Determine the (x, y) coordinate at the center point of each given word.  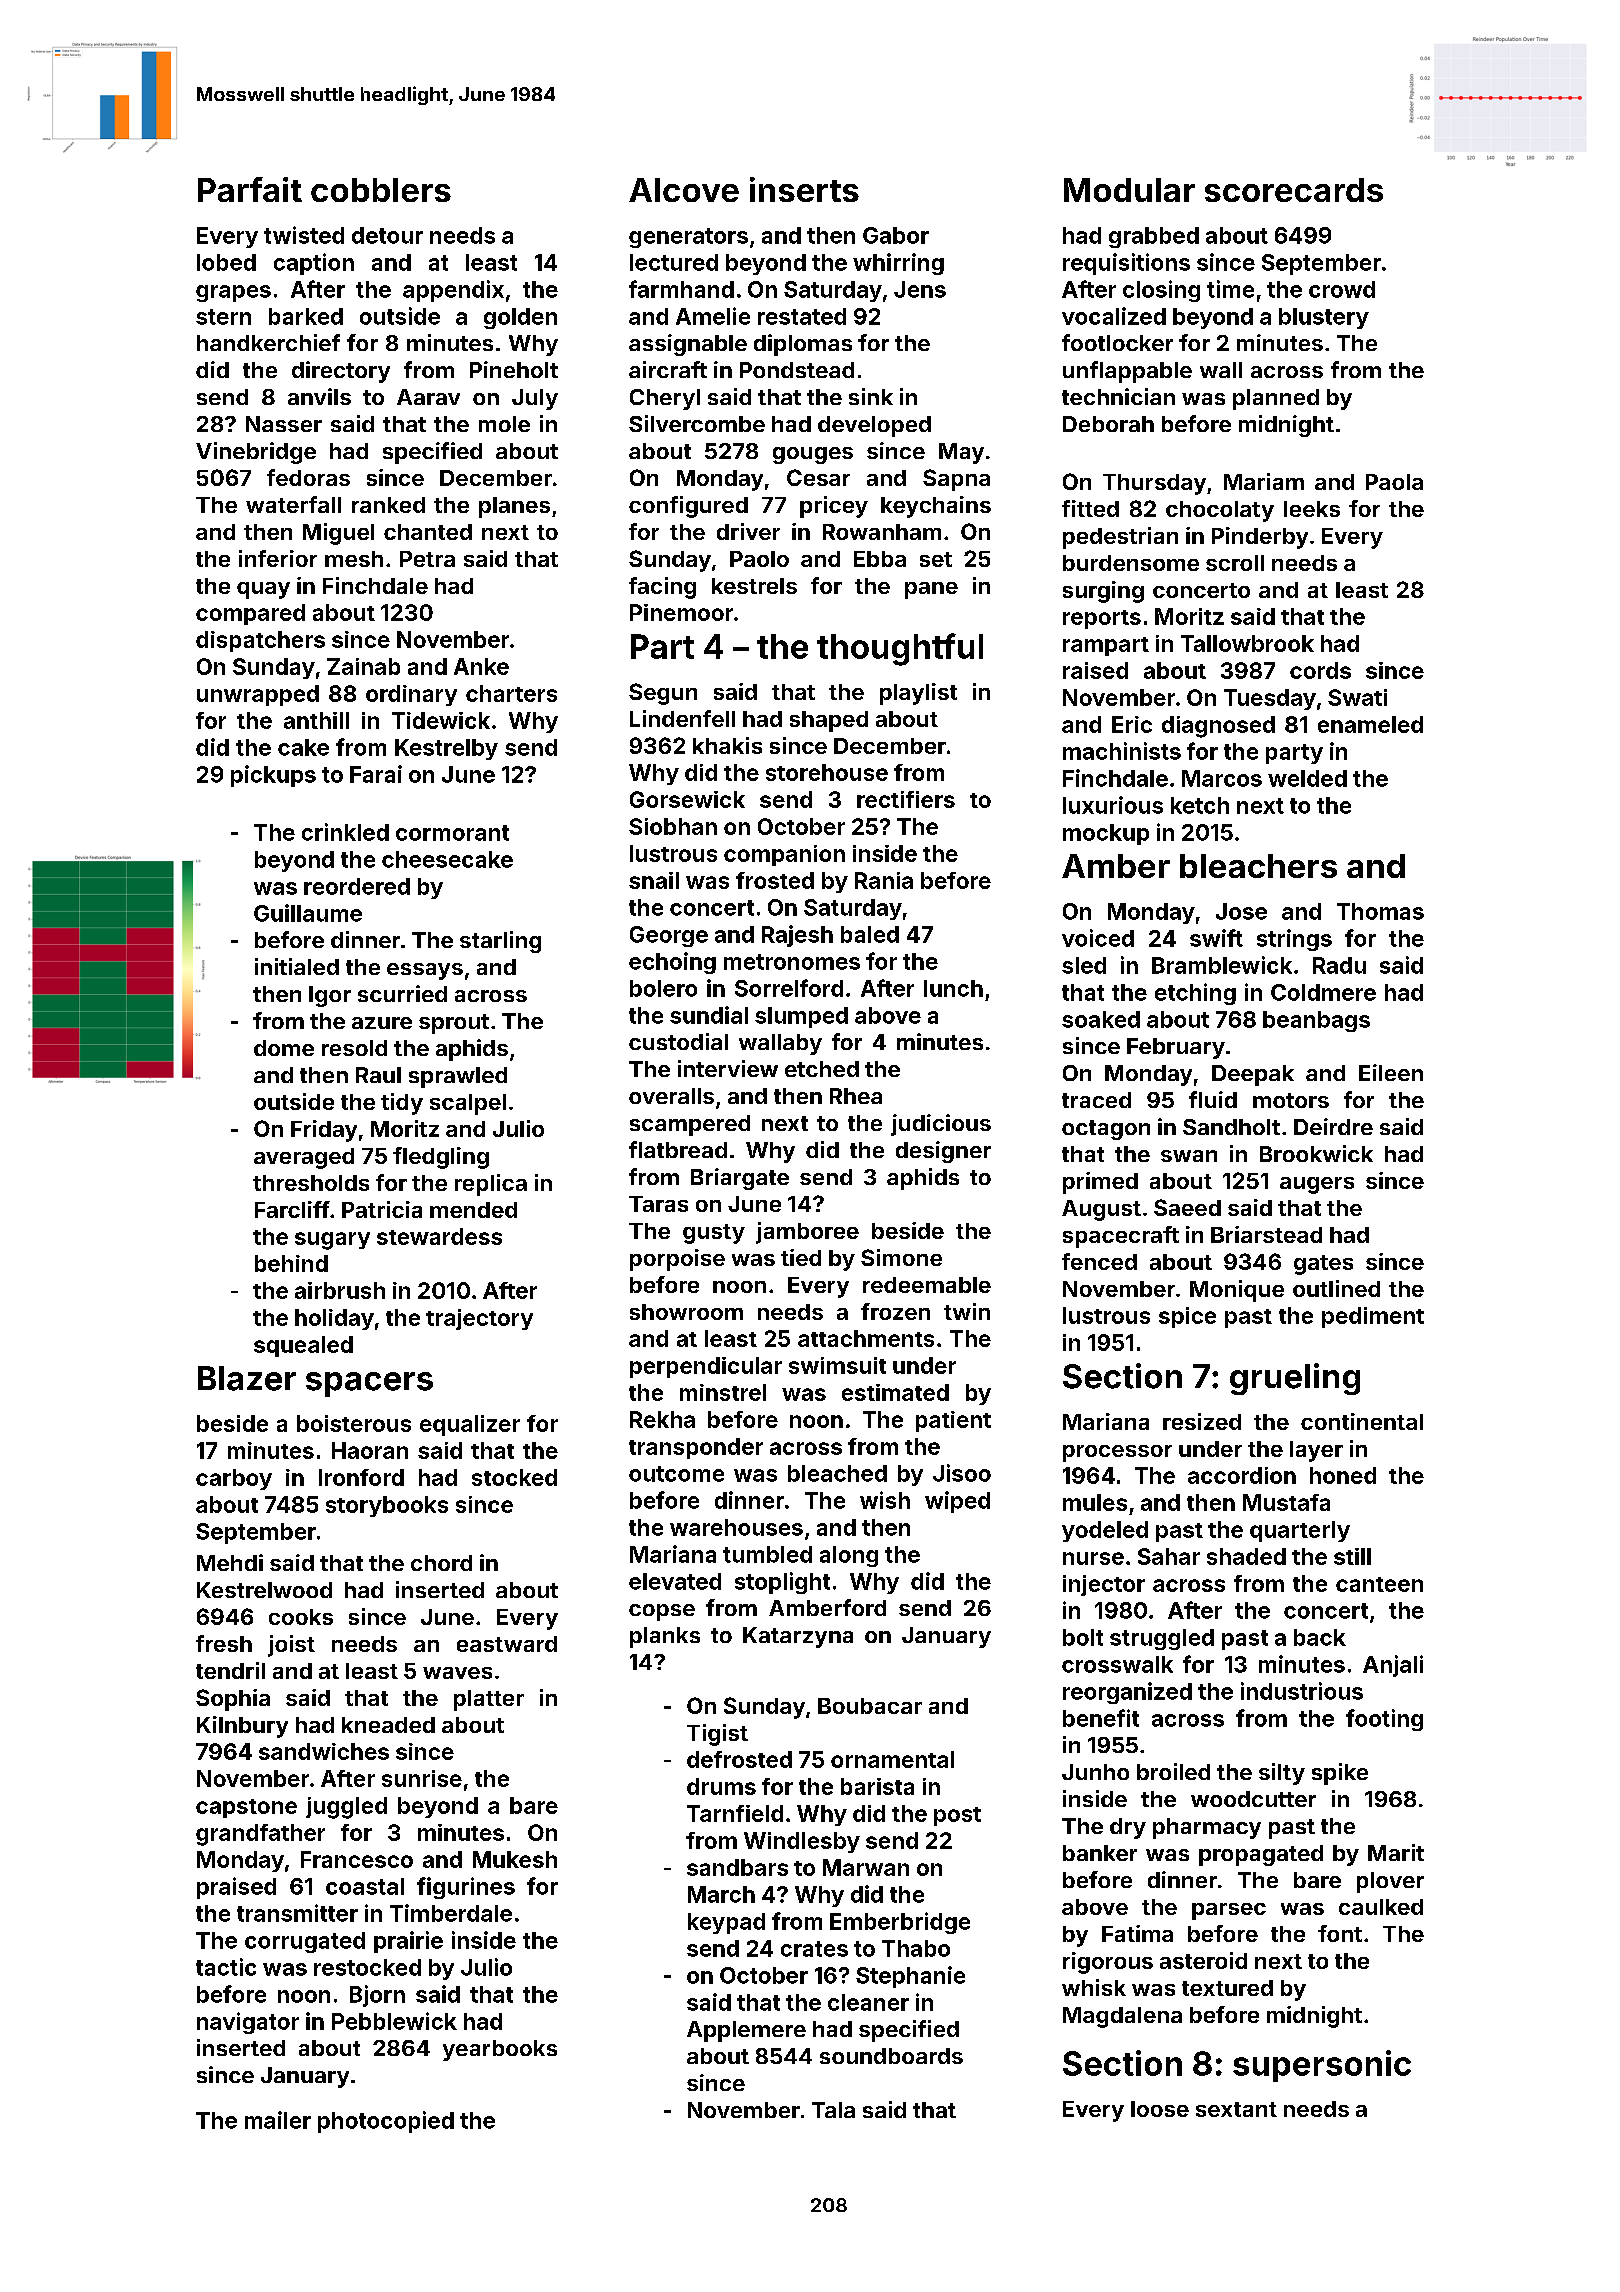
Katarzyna (798, 1637)
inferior (278, 558)
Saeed (1187, 1207)
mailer (278, 2120)
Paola (1394, 482)
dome (284, 1048)
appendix (453, 291)
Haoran (370, 1450)
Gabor (896, 235)
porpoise (677, 1260)
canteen (1379, 1584)
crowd (1342, 289)
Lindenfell (682, 718)
